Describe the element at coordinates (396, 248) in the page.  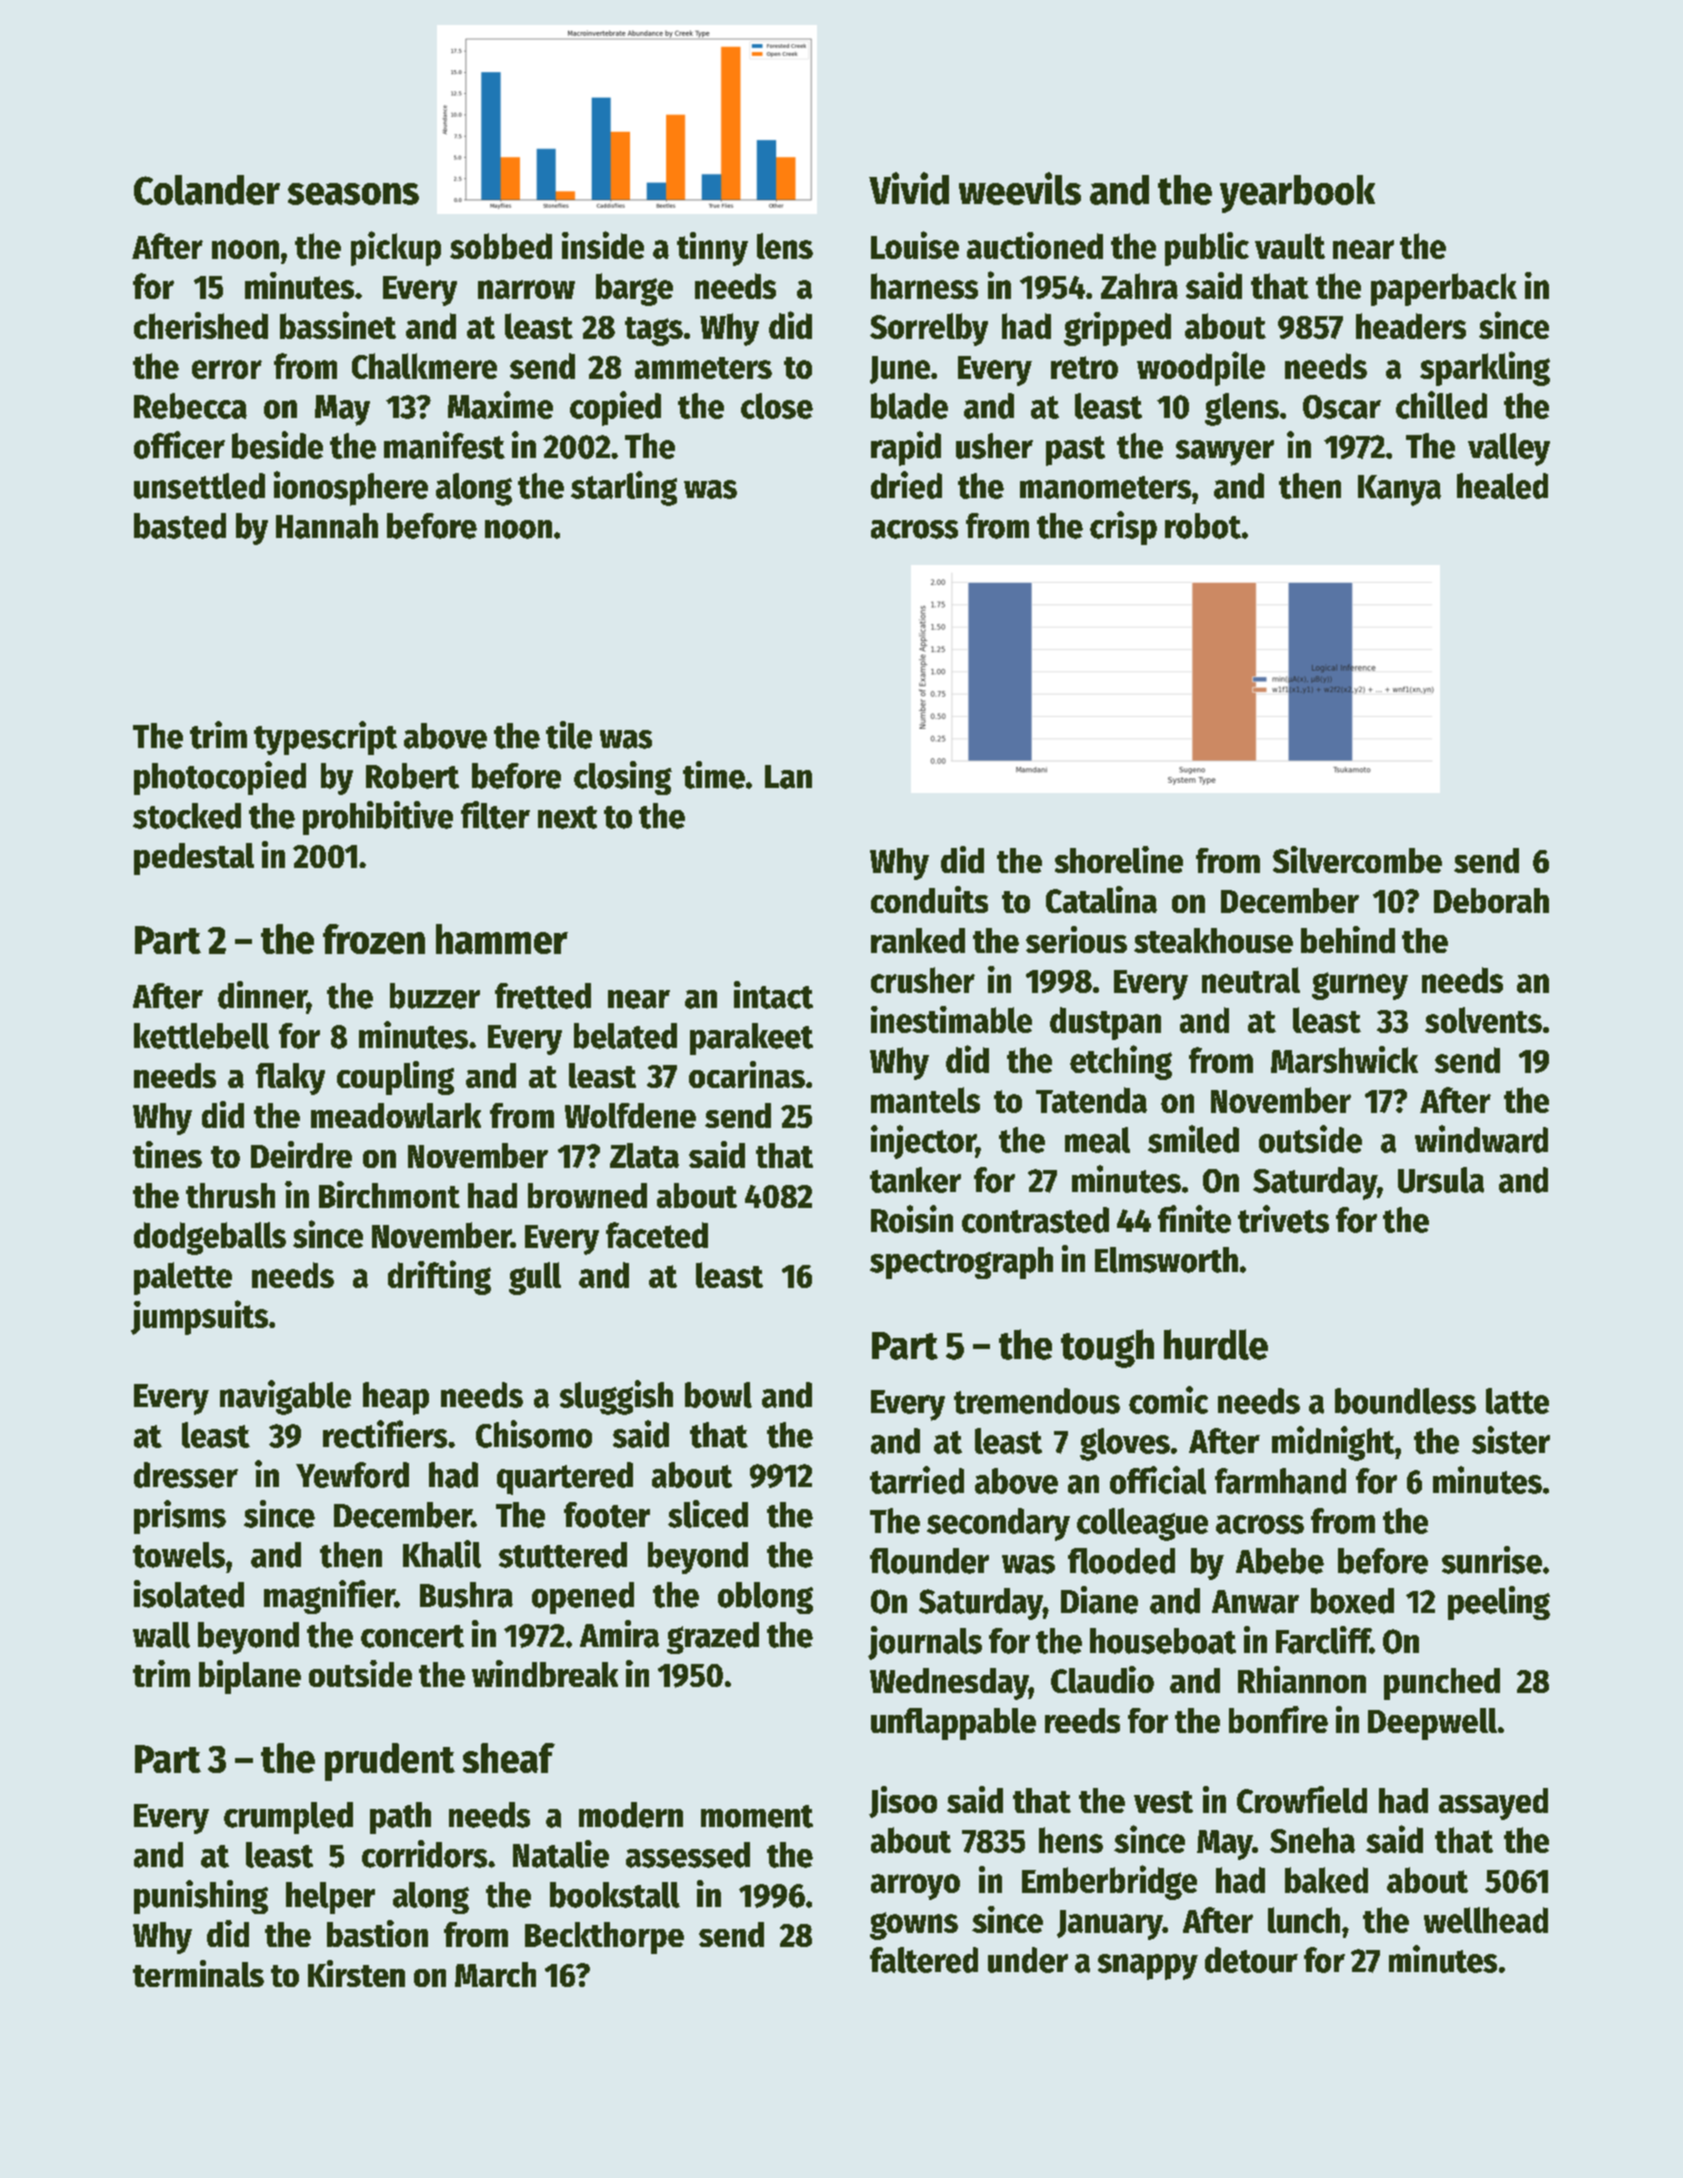
I see `pickup` at that location.
